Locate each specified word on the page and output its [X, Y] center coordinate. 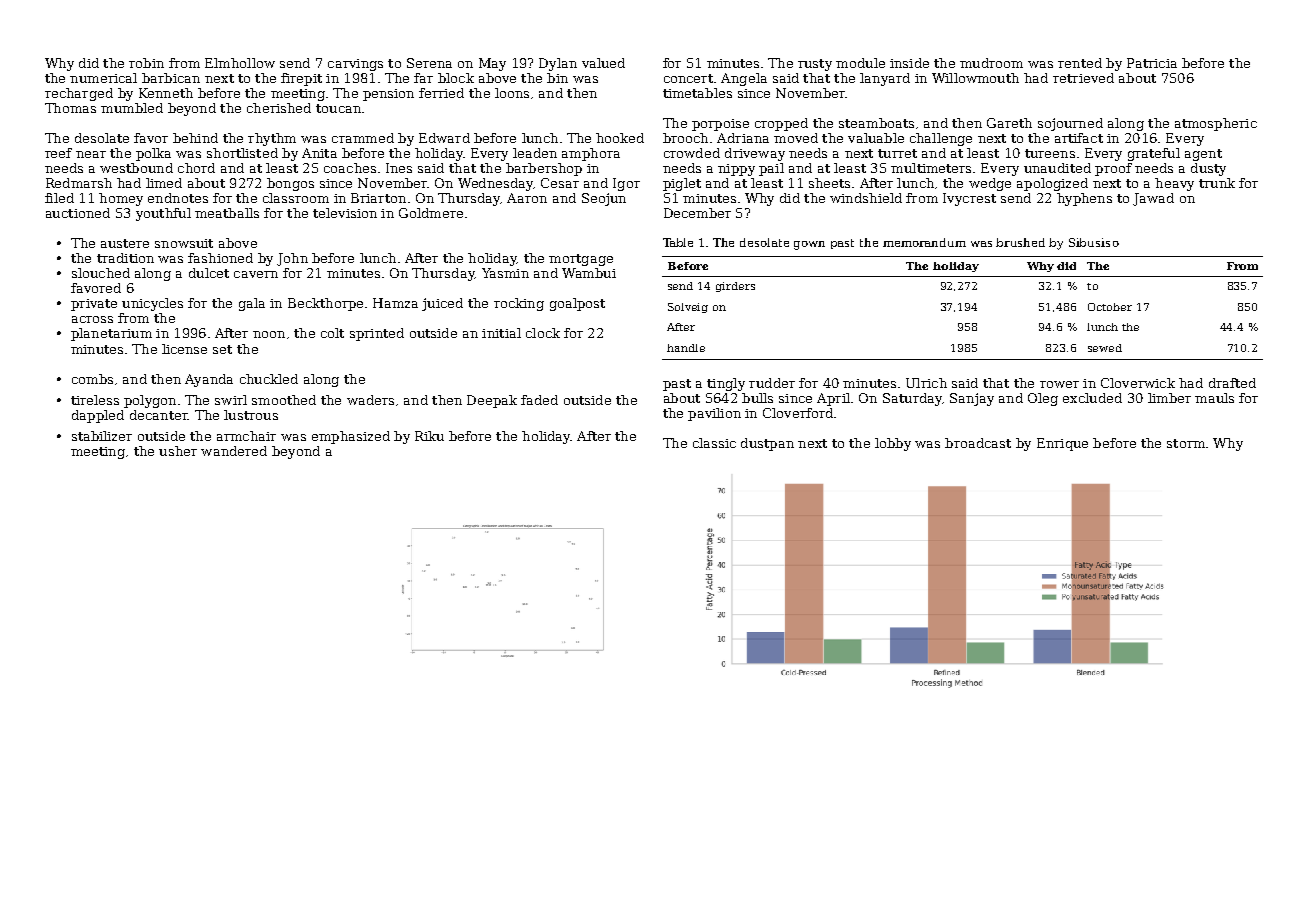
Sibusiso [1094, 242]
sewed [1105, 348]
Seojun [604, 199]
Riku [429, 436]
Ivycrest [969, 199]
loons [512, 93]
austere [125, 243]
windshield [866, 198]
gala [252, 304]
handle [686, 348]
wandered [234, 451]
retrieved [1083, 78]
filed [59, 198]
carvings [355, 65]
